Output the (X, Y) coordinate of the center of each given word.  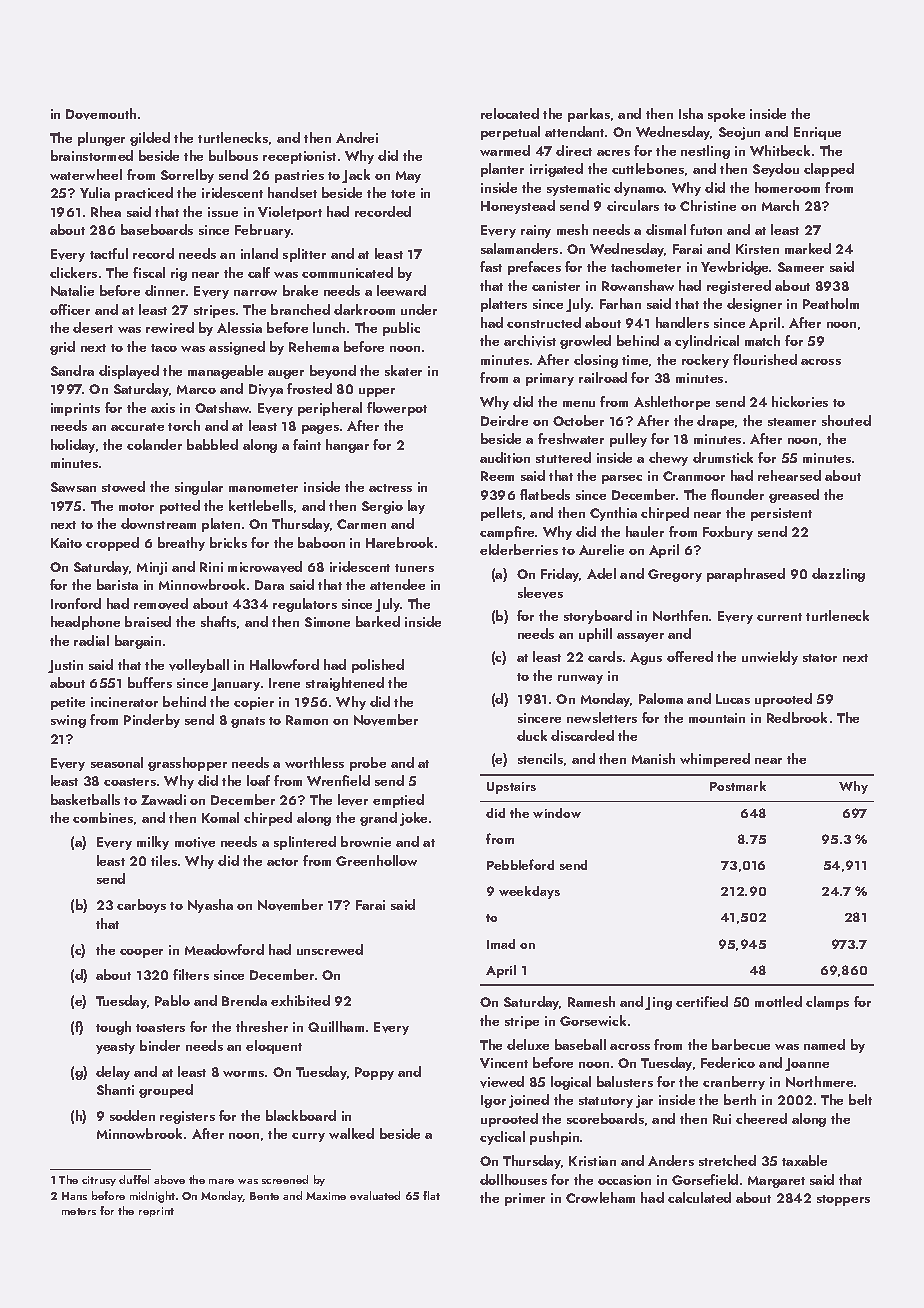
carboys (141, 906)
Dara (269, 585)
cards (605, 656)
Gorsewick (593, 1020)
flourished (765, 359)
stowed (123, 486)
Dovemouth (101, 114)
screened (285, 1179)
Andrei (357, 137)
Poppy (374, 1073)
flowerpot (397, 409)
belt (860, 1099)
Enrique (817, 133)
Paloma (661, 698)
